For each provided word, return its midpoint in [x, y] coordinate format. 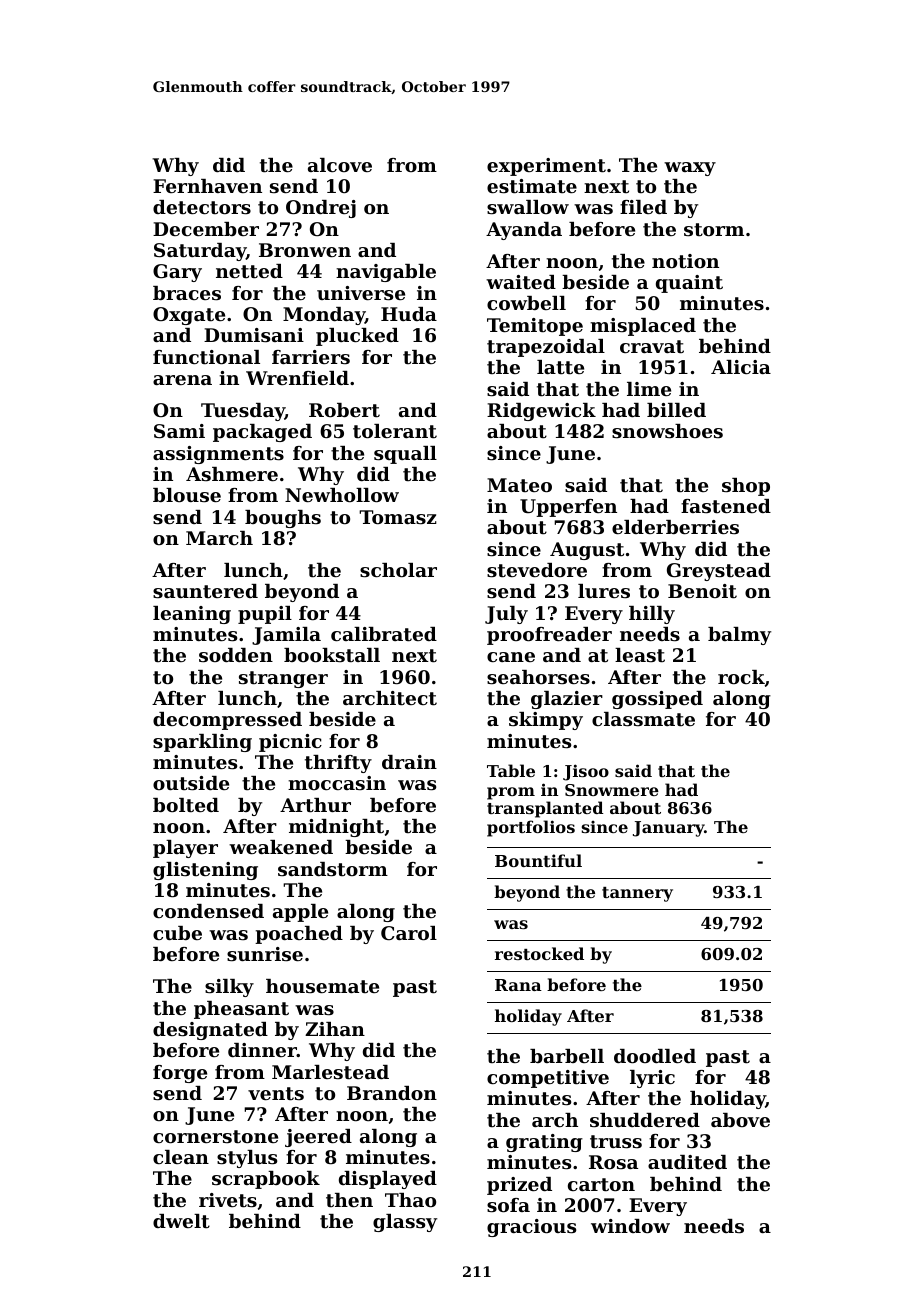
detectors [202, 207]
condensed [208, 911]
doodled [655, 1056]
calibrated [384, 634]
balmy [739, 636]
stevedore [537, 570]
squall [405, 455]
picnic [290, 743]
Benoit [702, 591]
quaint [689, 284]
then [349, 1200]
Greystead [719, 572]
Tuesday [243, 412]
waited [521, 282]
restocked [539, 953]
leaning [192, 615]
